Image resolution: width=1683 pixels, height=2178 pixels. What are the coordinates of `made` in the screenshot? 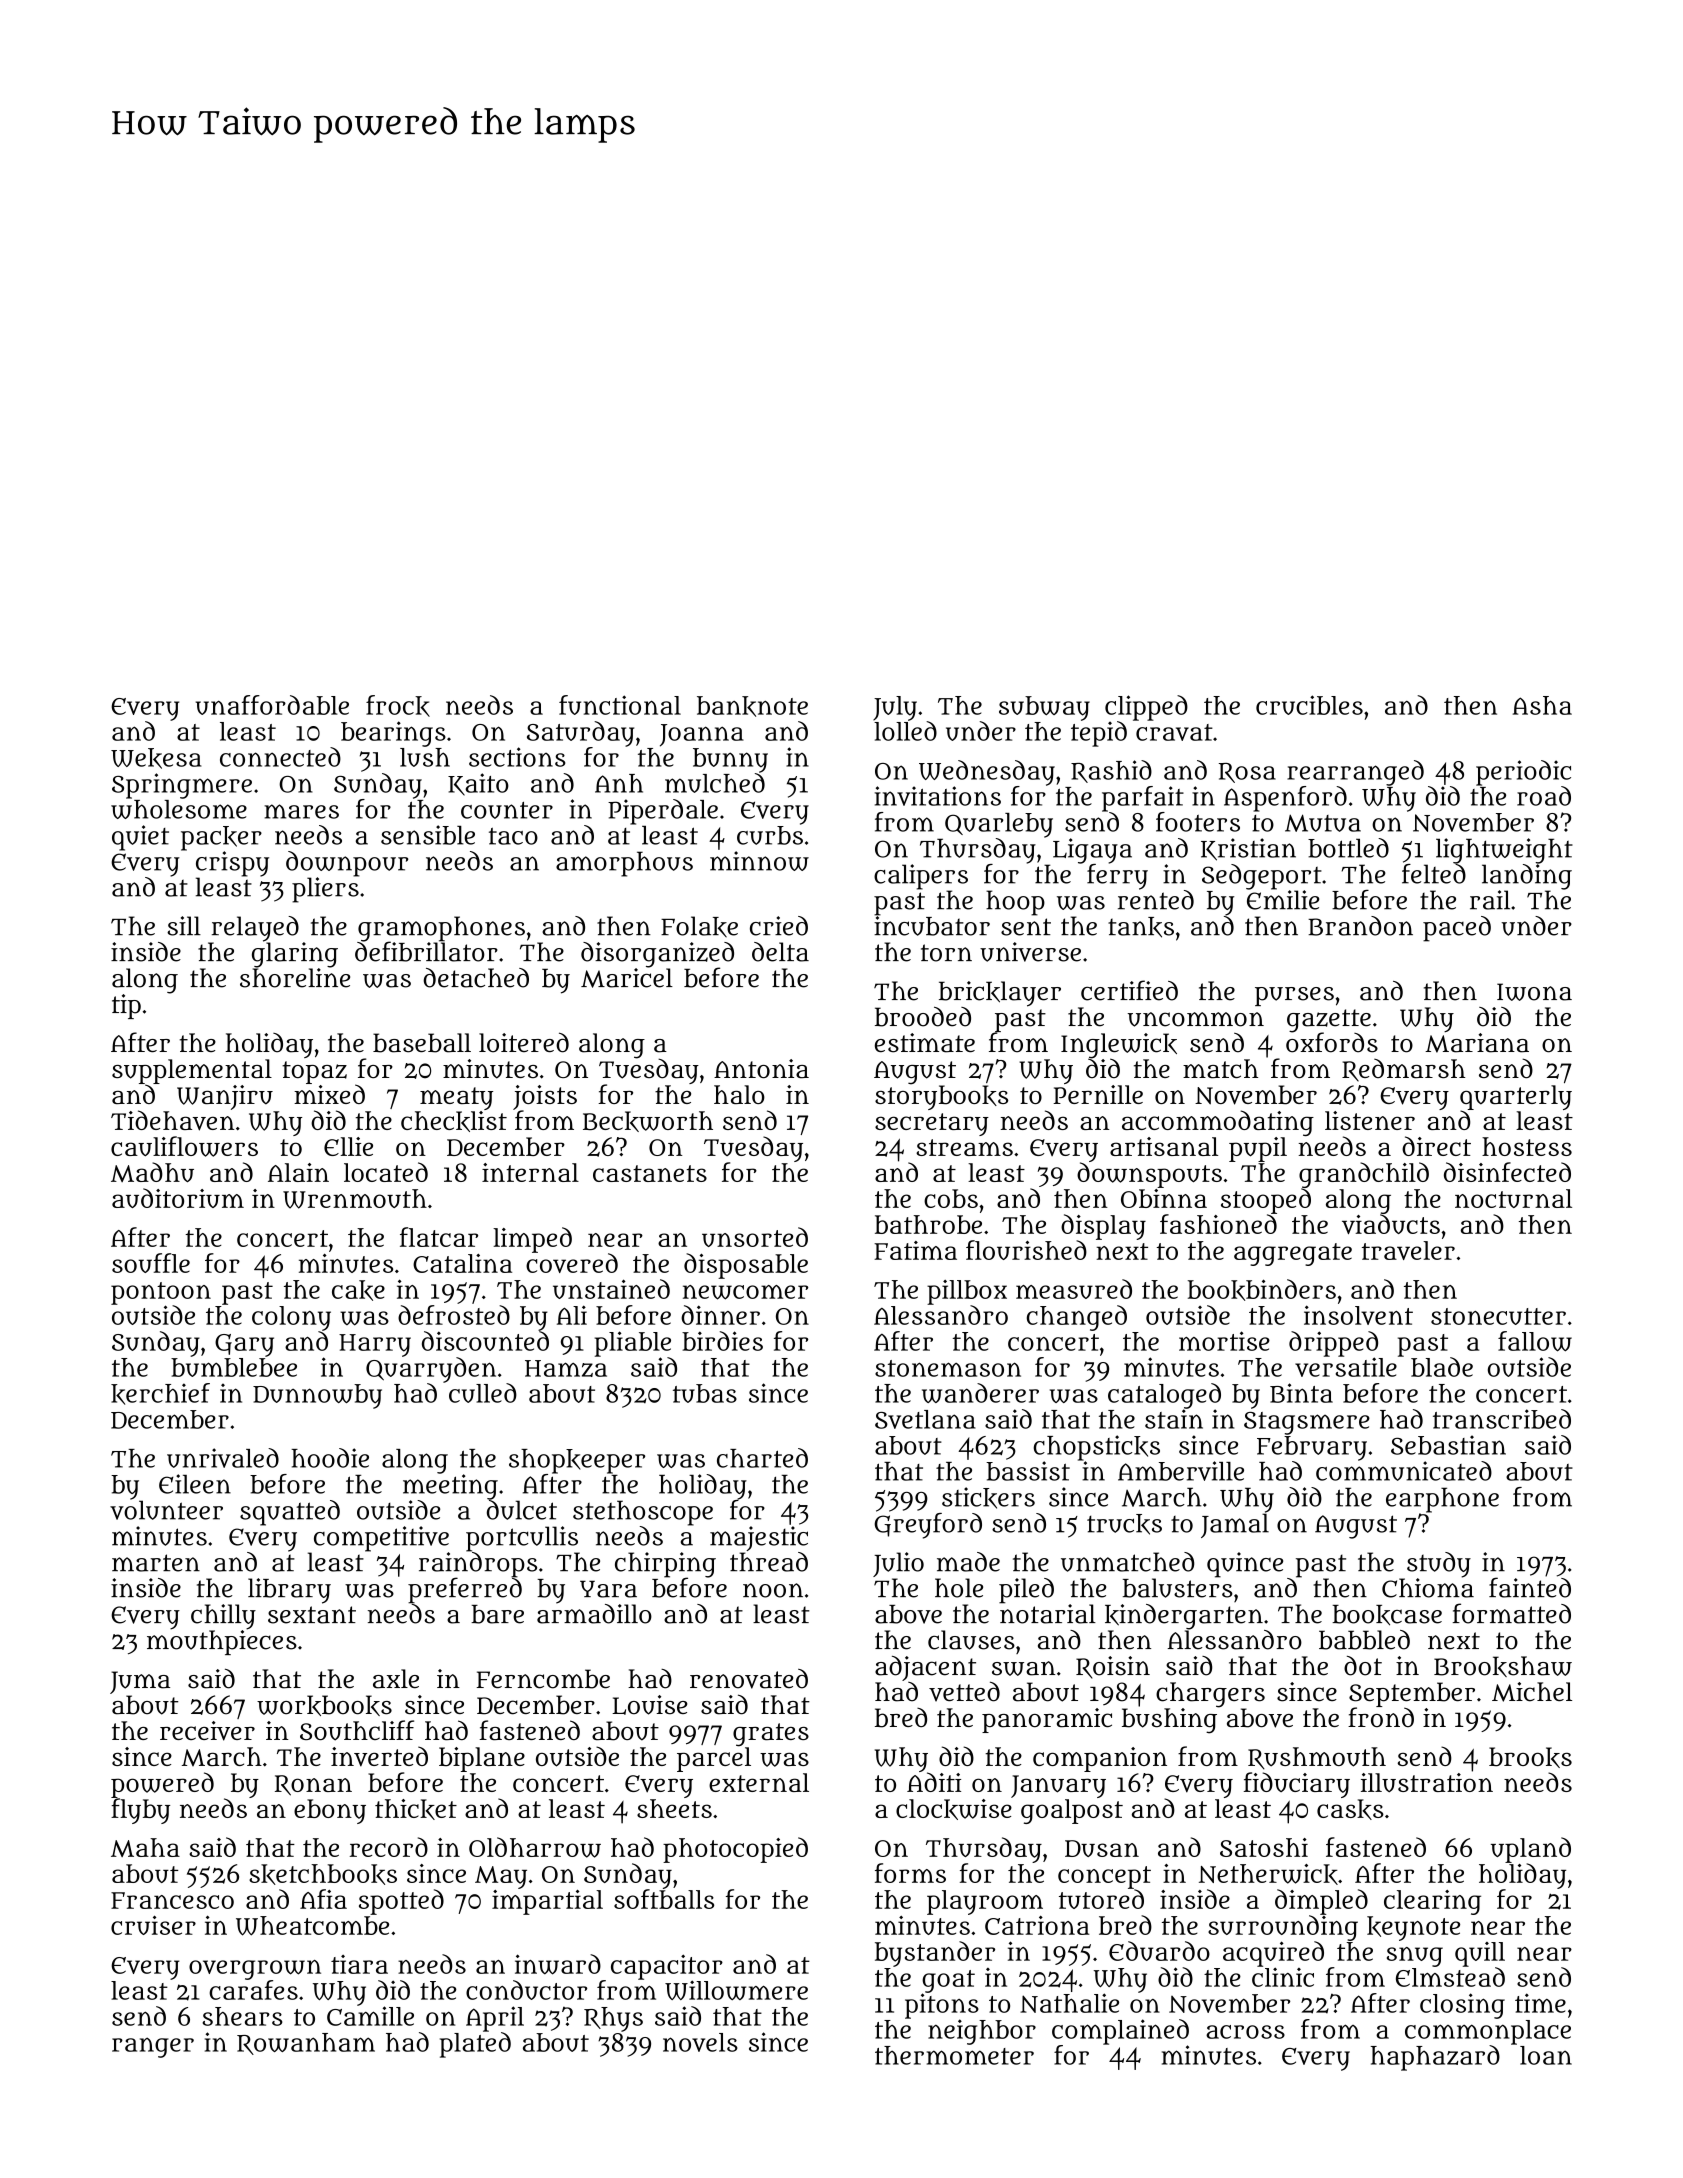 It's located at (968, 1562).
